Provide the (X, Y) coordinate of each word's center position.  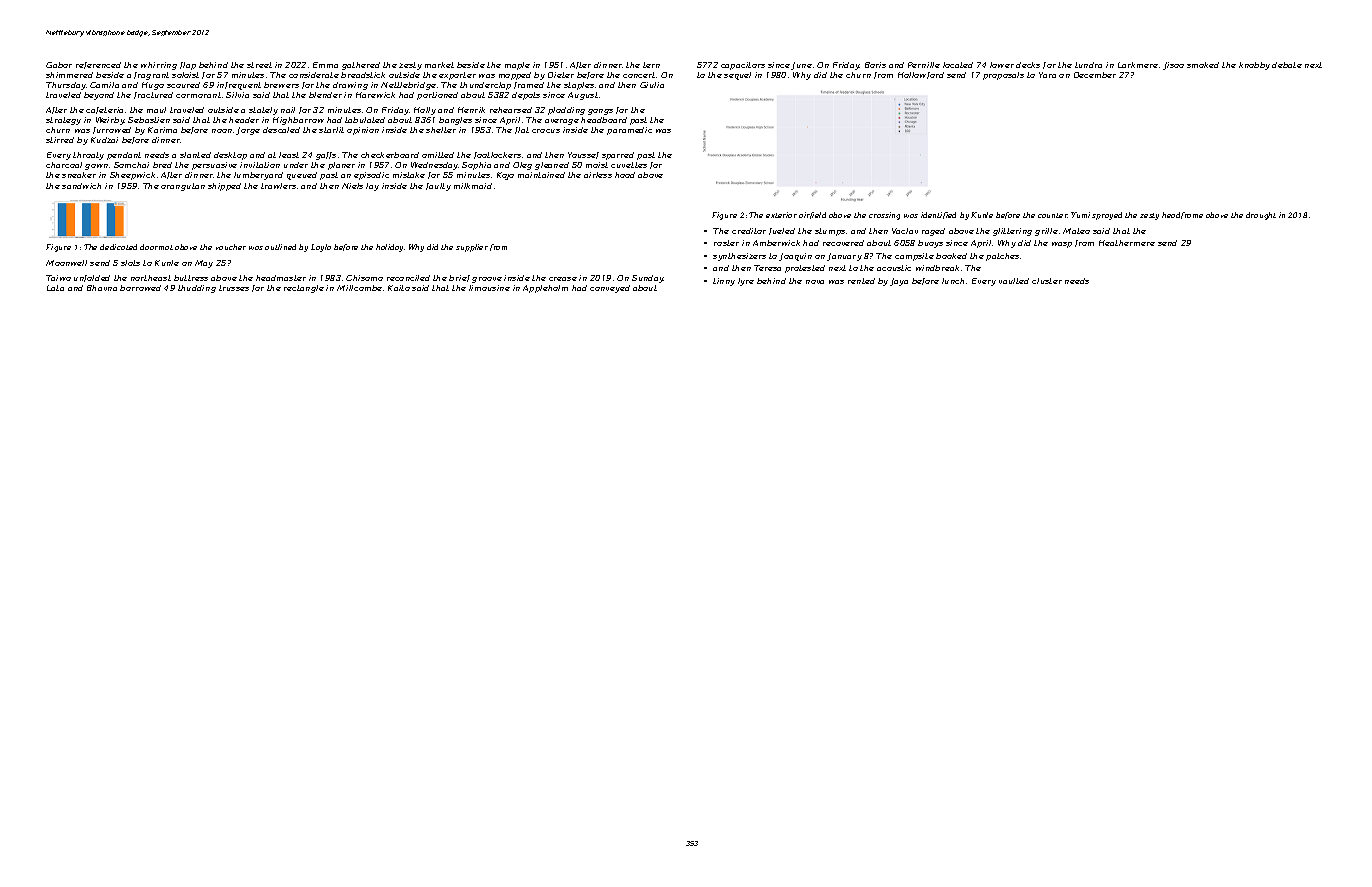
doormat (156, 247)
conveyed (610, 289)
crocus (546, 131)
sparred (618, 156)
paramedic (629, 131)
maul (156, 110)
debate (1287, 65)
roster (726, 243)
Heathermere (1127, 243)
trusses (234, 288)
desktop (230, 156)
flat (522, 130)
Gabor (59, 65)
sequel (737, 76)
